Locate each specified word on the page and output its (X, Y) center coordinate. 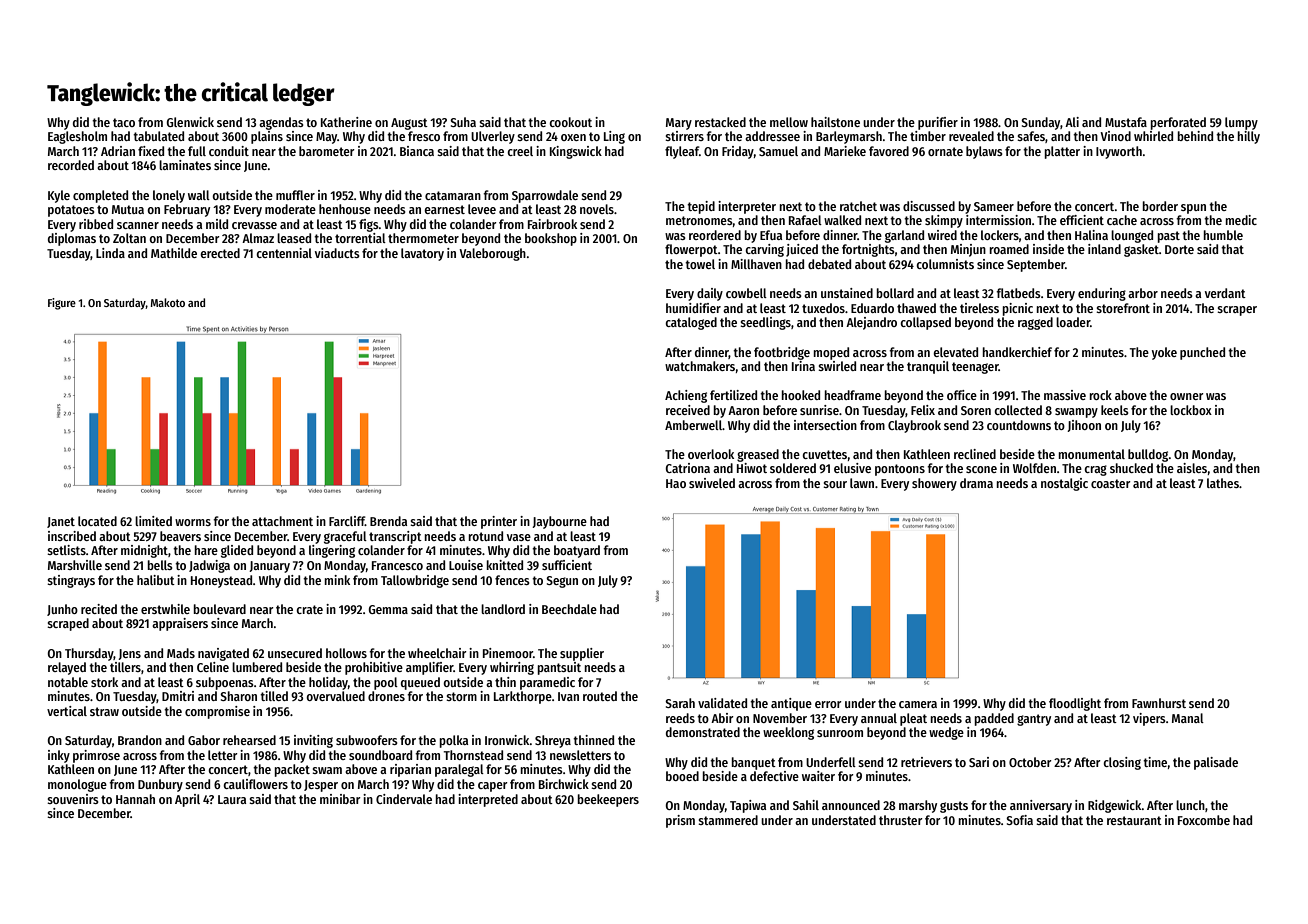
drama (976, 483)
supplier (582, 654)
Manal (1188, 718)
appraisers (180, 624)
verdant (1225, 293)
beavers (180, 536)
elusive (852, 468)
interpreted (488, 800)
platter (1062, 152)
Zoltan (129, 238)
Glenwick (190, 122)
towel (700, 264)
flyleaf (682, 152)
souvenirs (73, 799)
